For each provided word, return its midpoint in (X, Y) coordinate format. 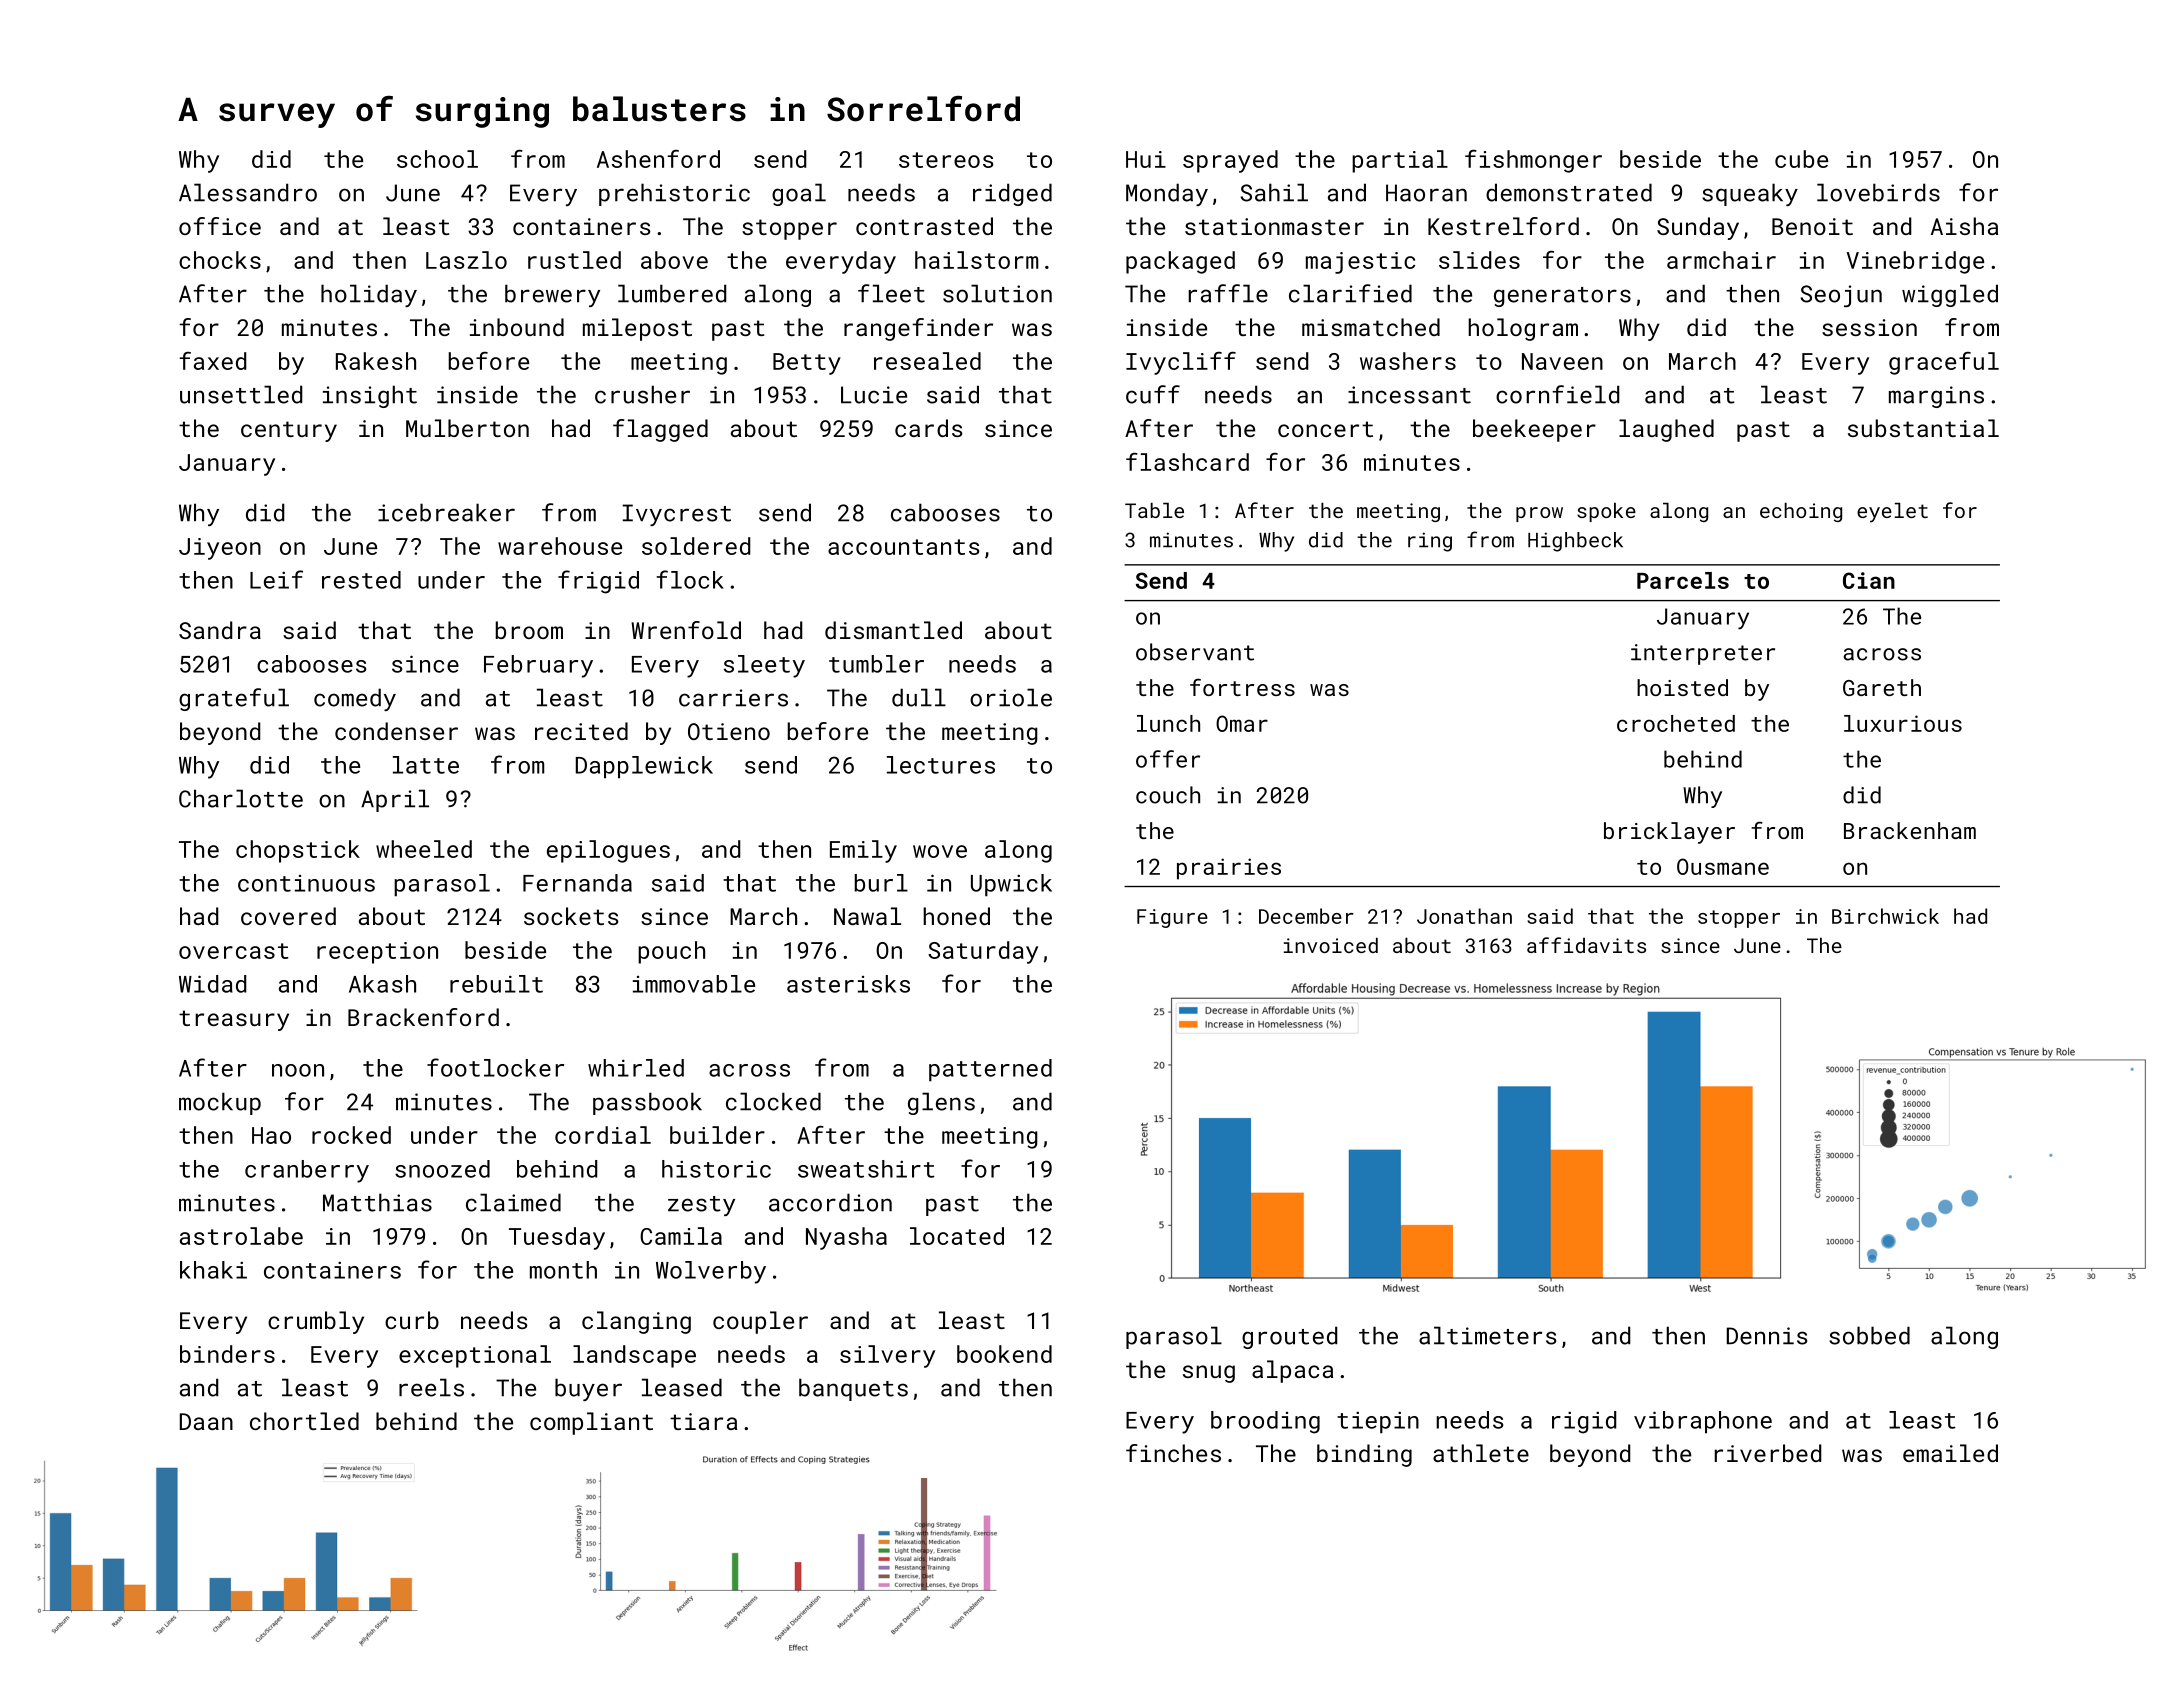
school (437, 159)
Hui (1146, 159)
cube (1801, 159)
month (563, 1270)
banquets (853, 1389)
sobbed (1869, 1335)
